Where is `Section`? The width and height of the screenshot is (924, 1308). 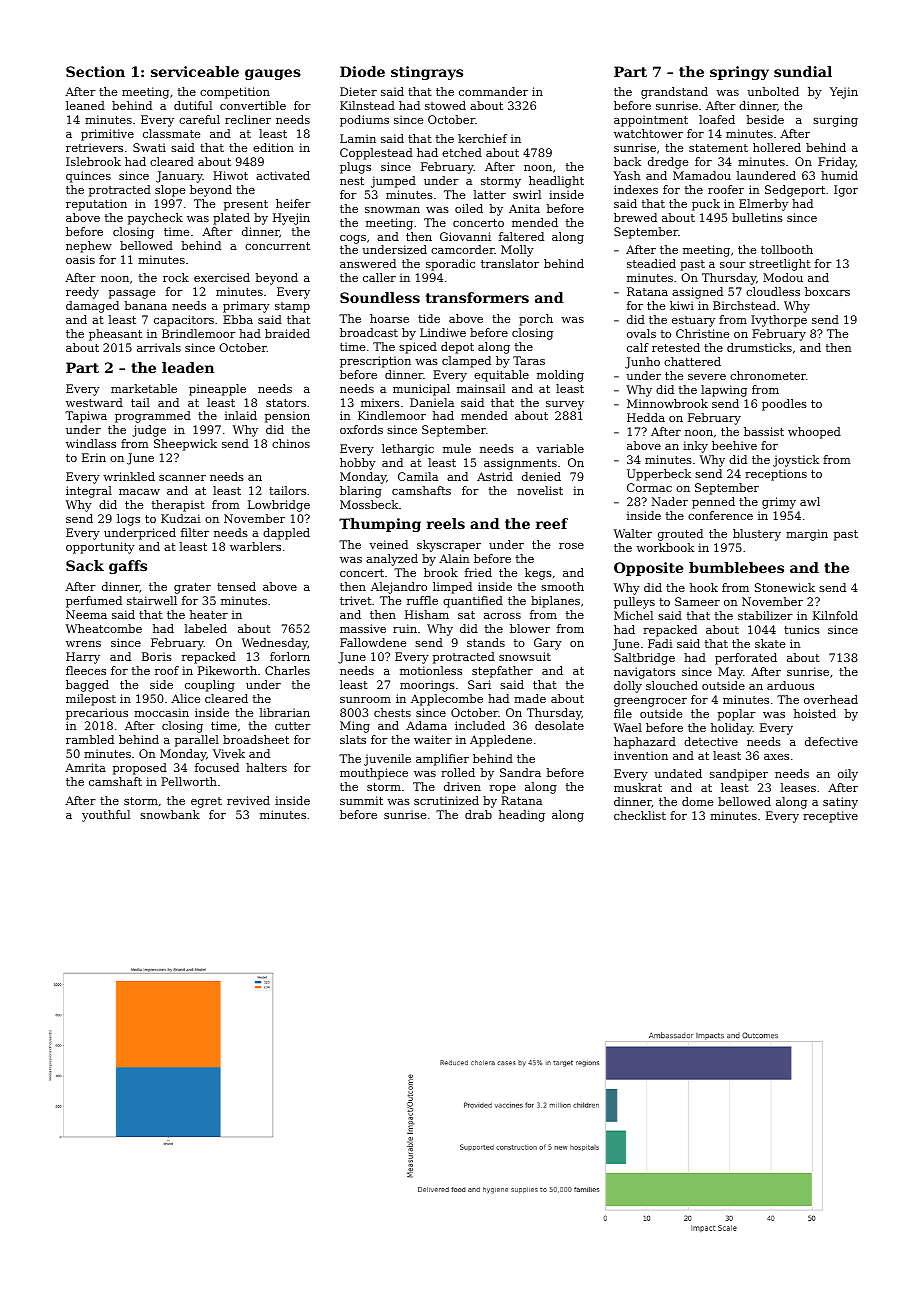
Section is located at coordinates (95, 71).
